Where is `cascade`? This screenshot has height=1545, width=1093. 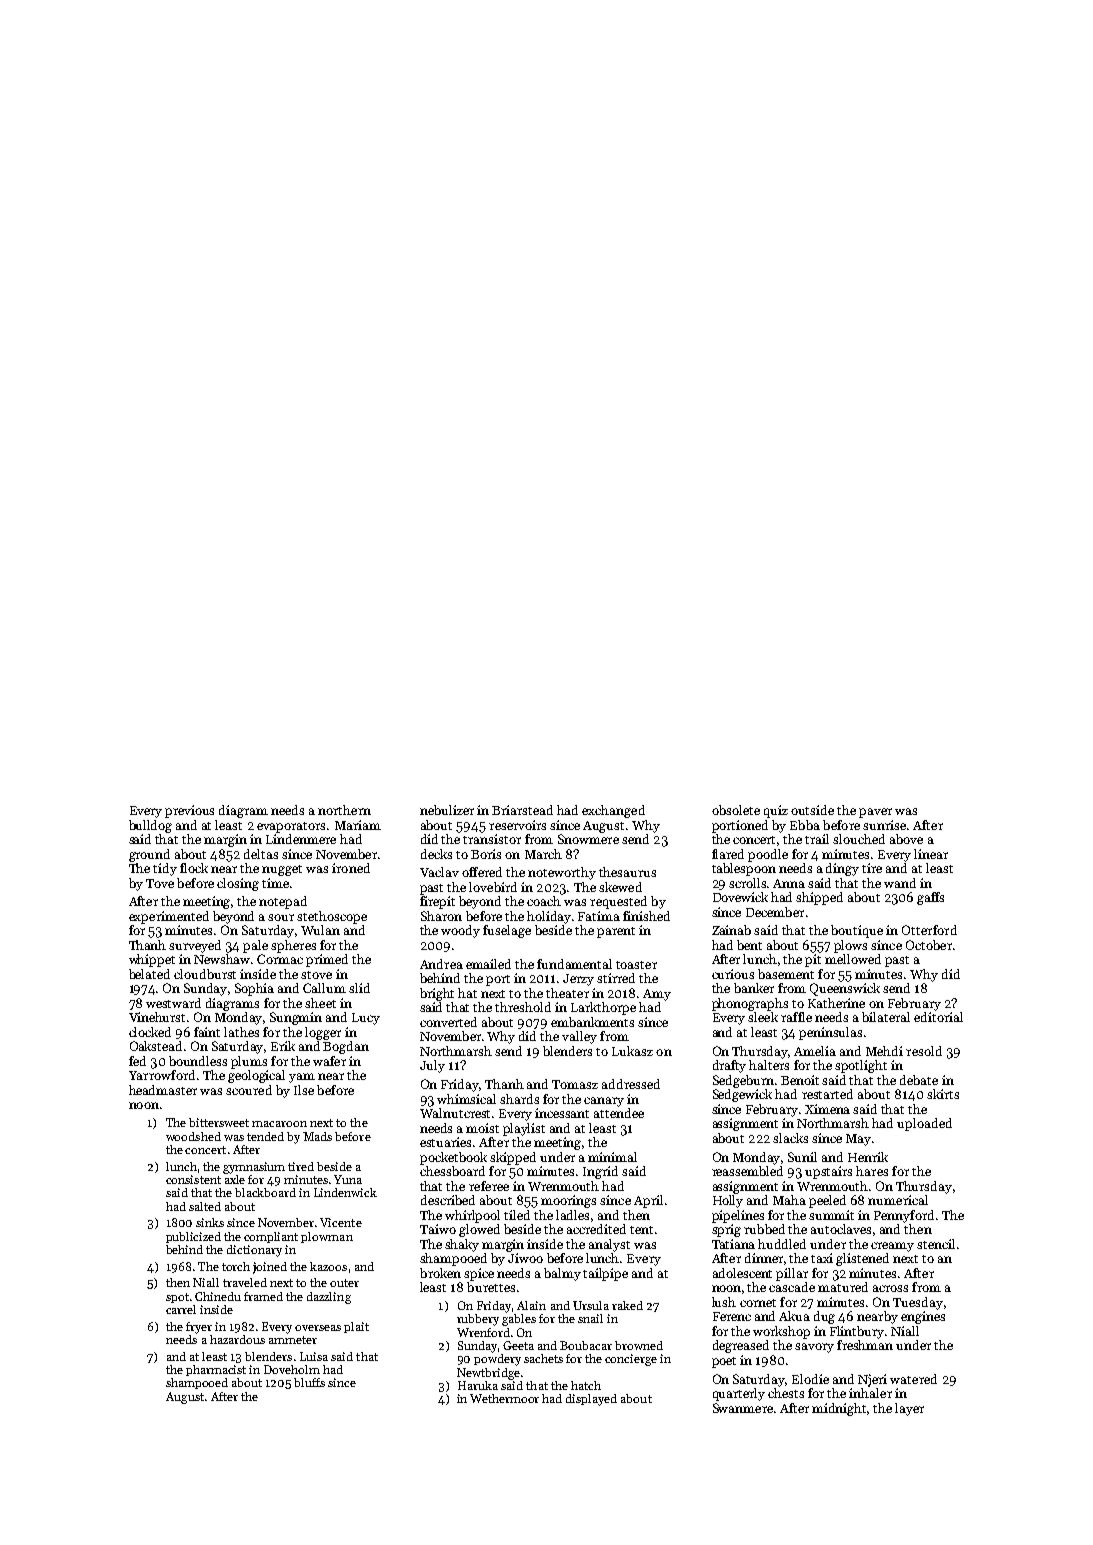
cascade is located at coordinates (792, 1287).
